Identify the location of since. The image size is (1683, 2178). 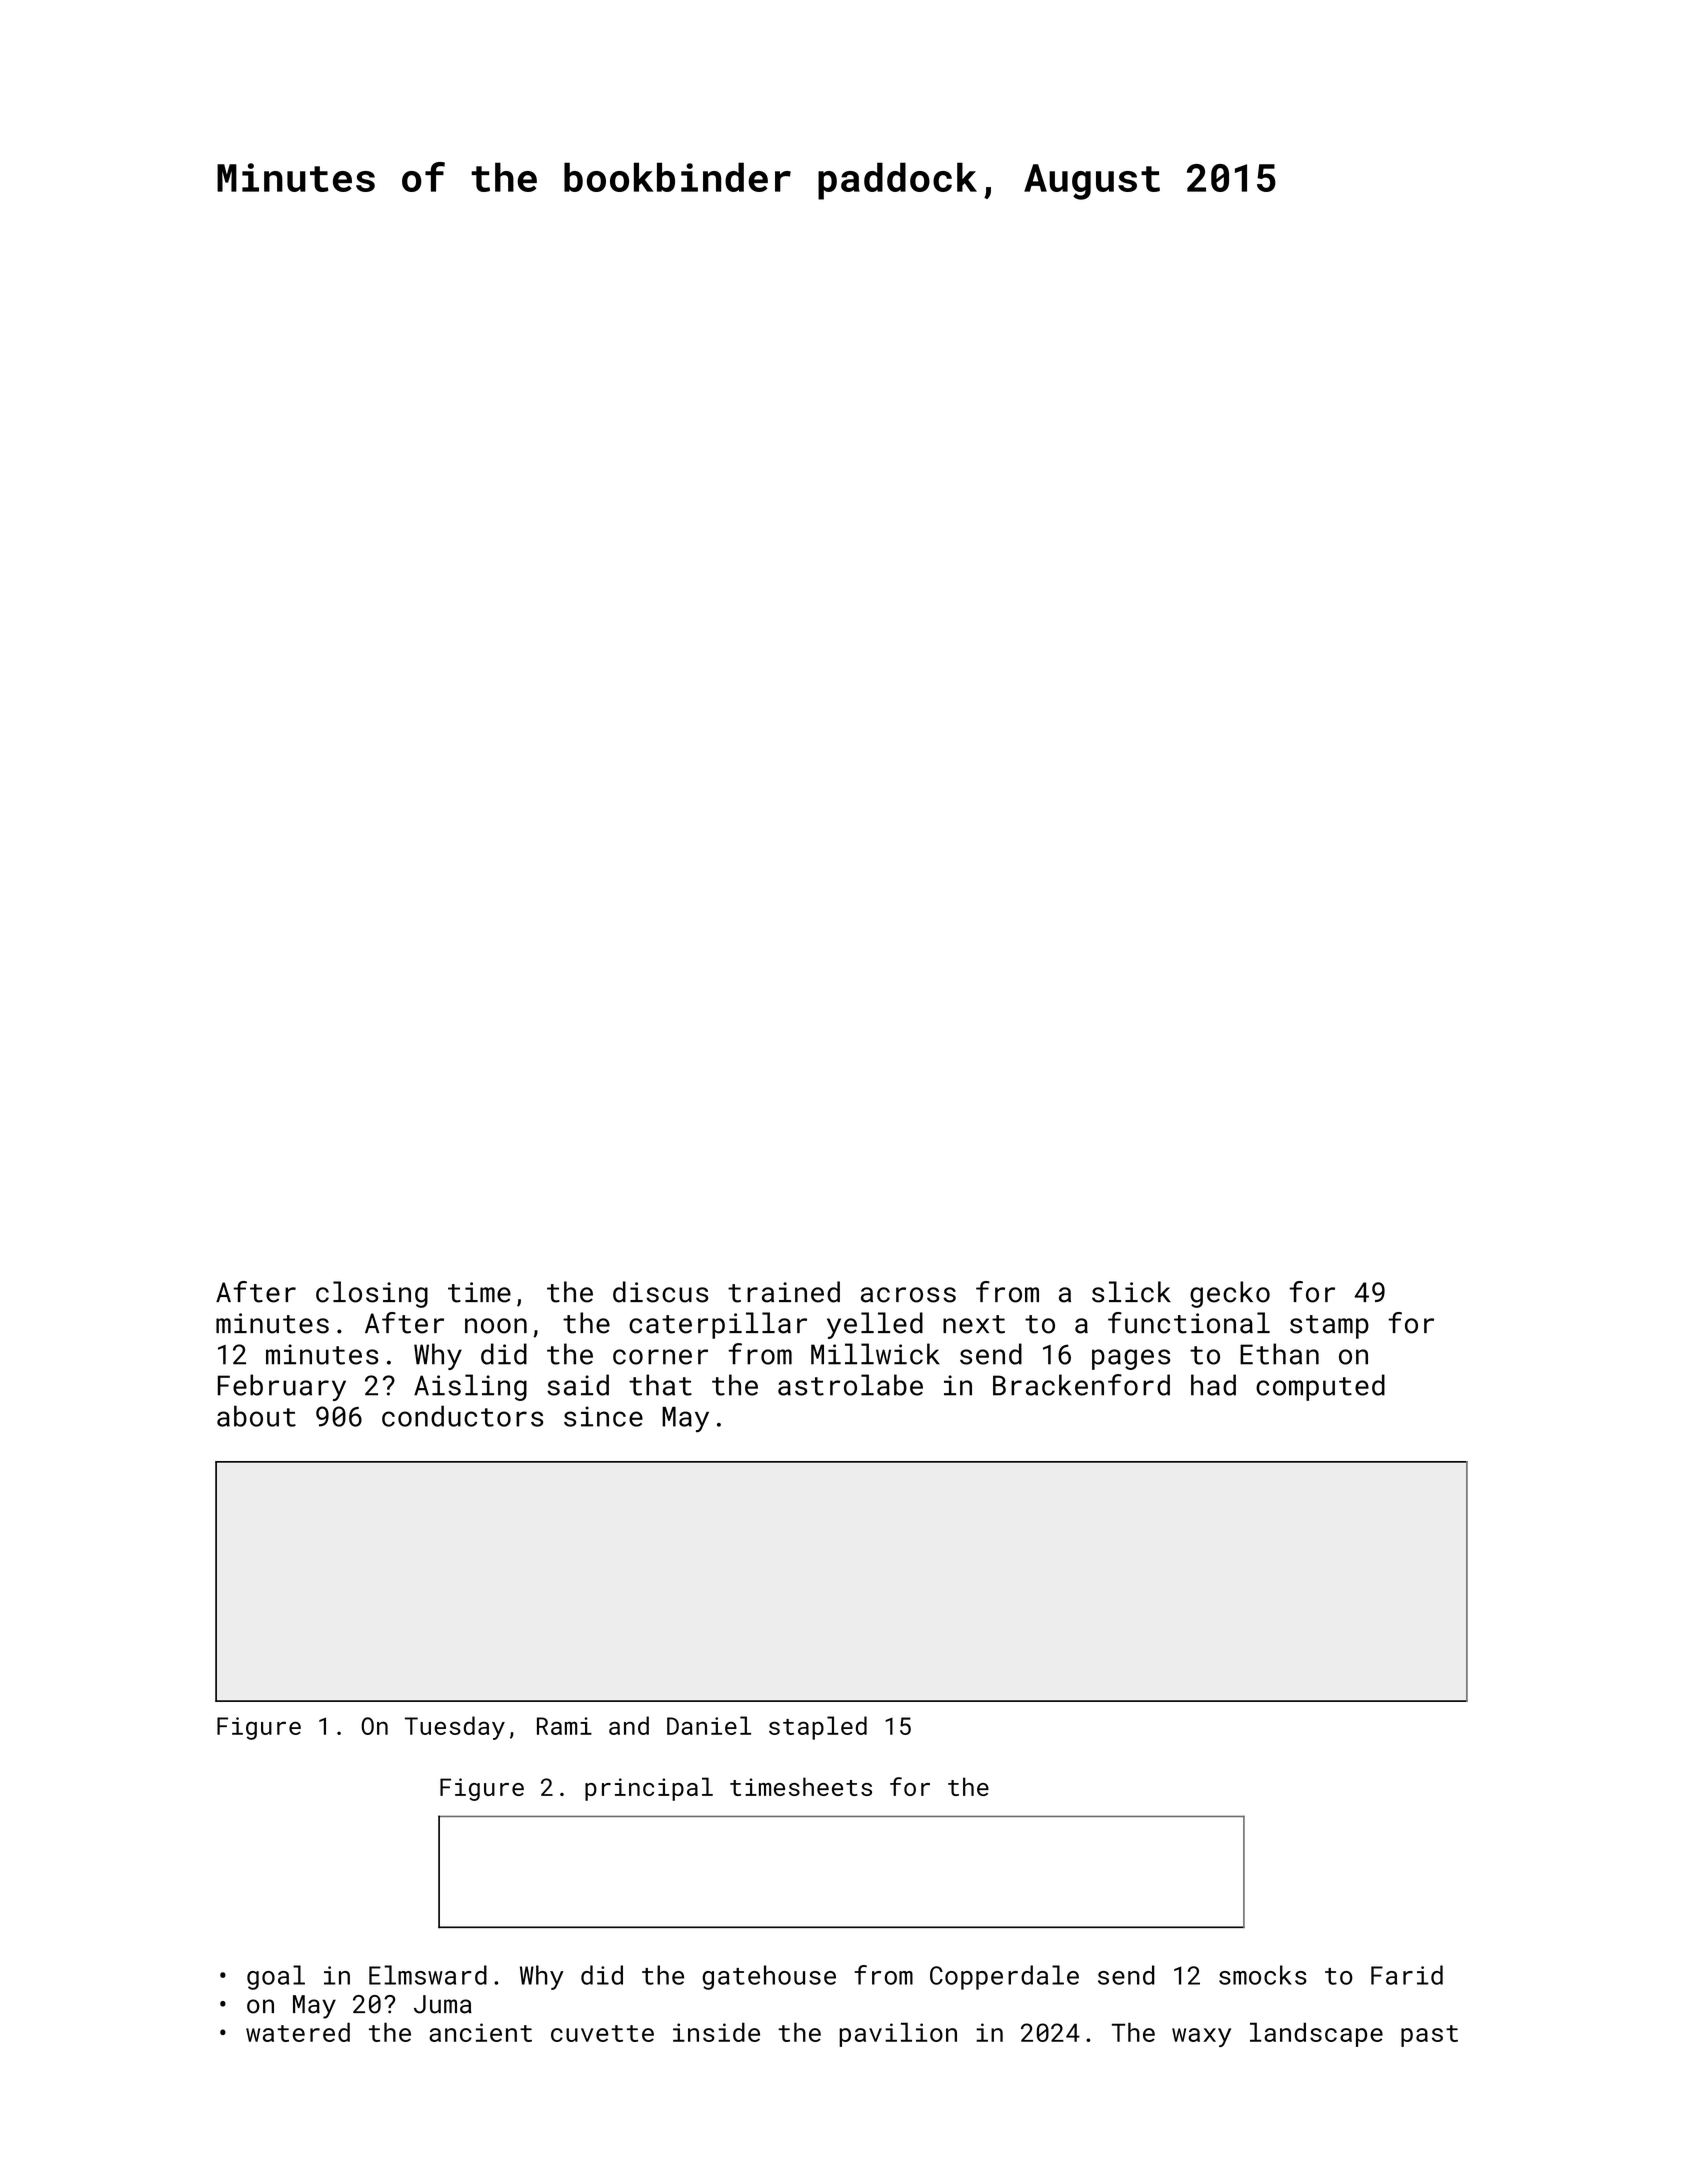
(603, 1416).
